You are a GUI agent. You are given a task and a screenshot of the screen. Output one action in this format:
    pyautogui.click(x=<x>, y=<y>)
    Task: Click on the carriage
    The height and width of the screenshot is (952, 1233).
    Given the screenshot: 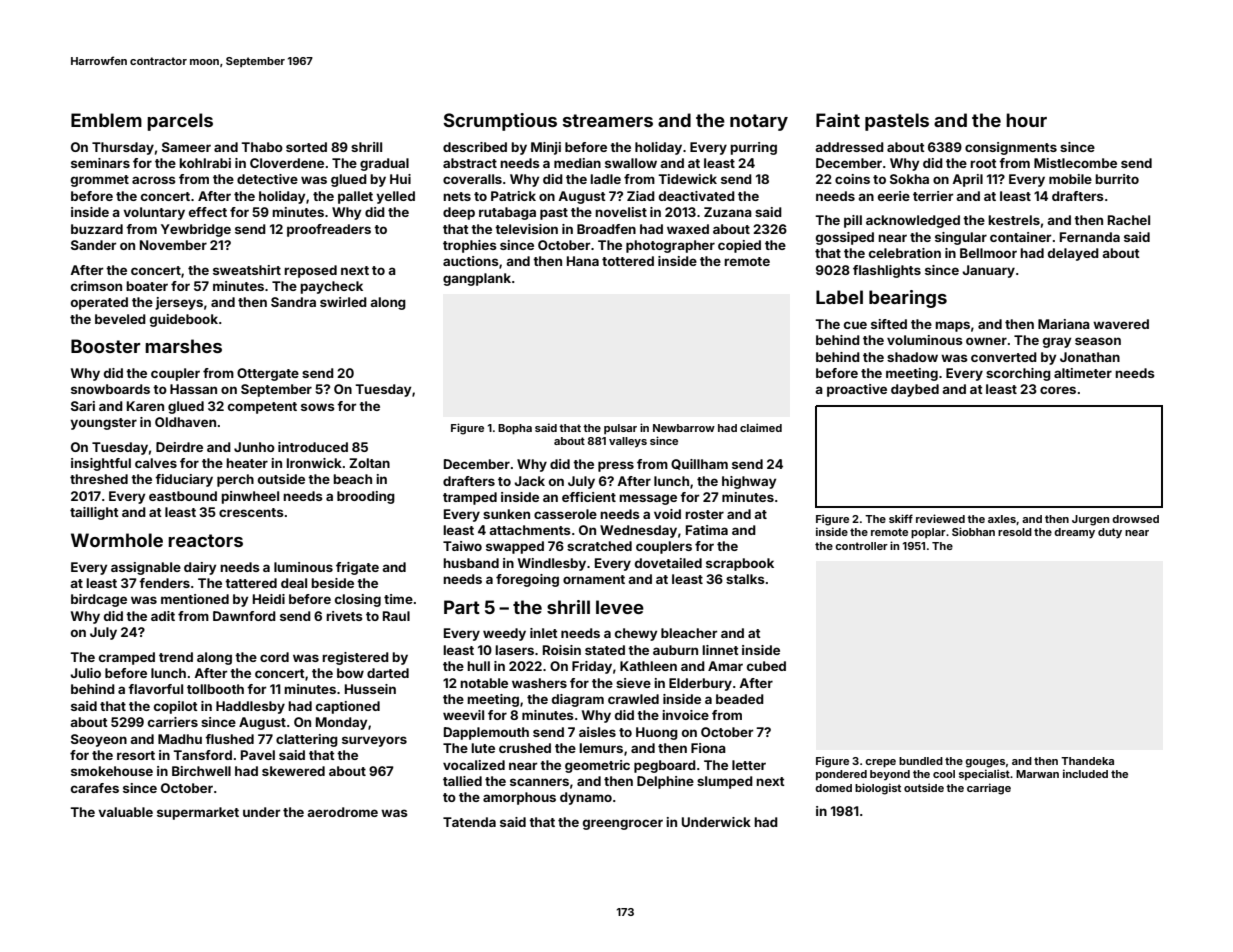 What is the action you would take?
    pyautogui.click(x=989, y=789)
